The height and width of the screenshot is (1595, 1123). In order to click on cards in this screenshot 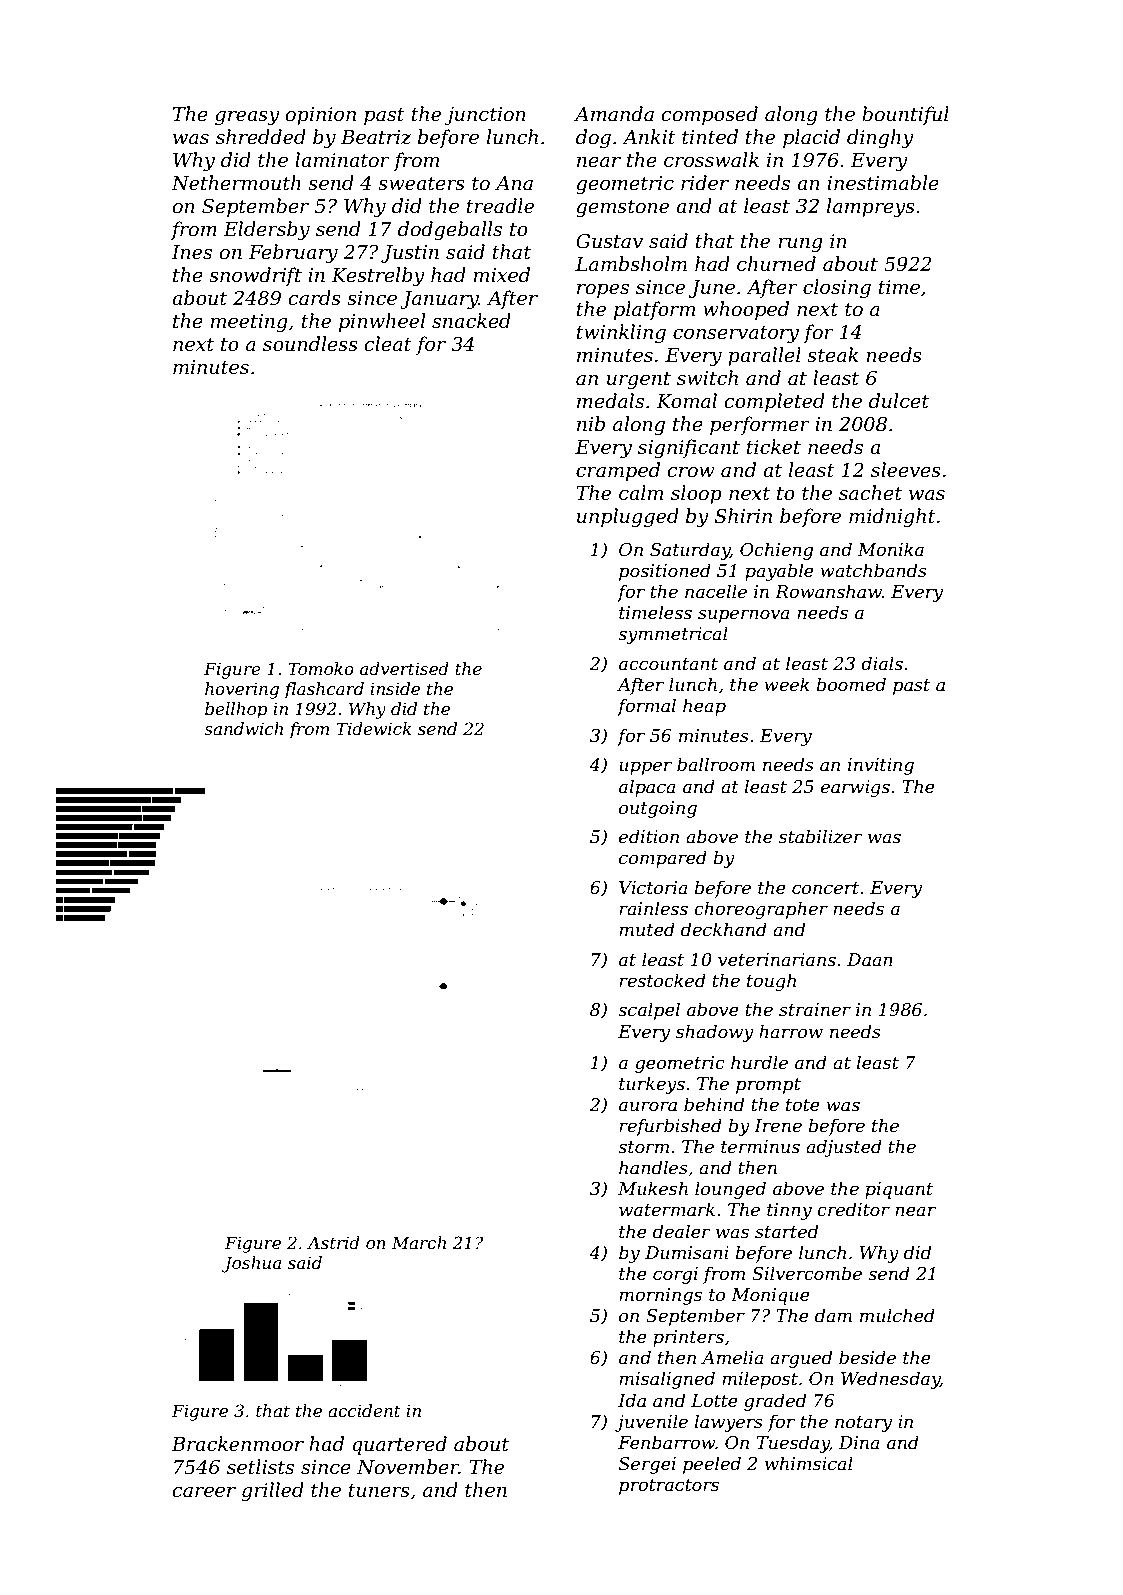, I will do `click(314, 298)`.
